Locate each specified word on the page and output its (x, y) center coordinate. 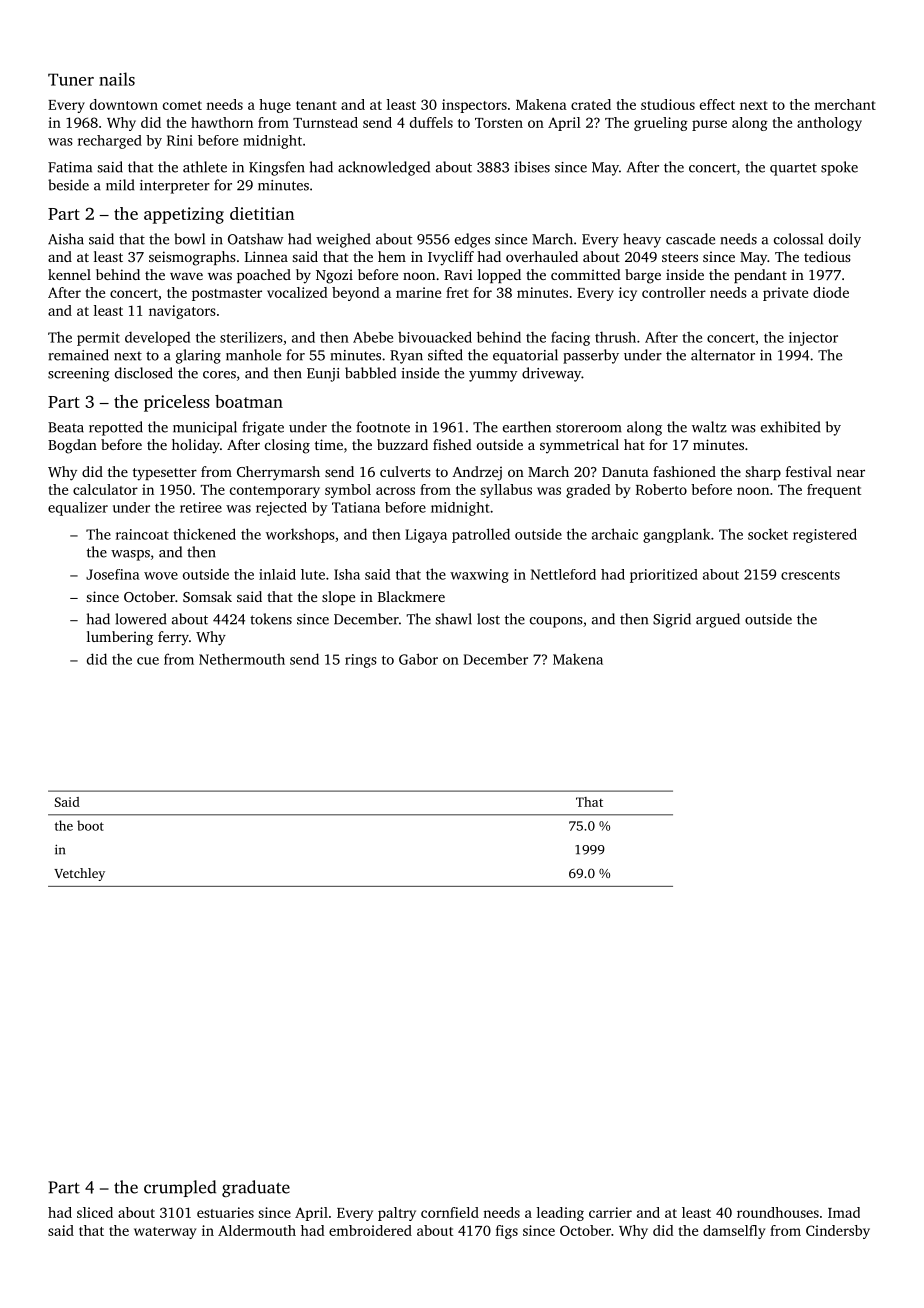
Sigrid (672, 620)
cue (148, 661)
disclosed (144, 373)
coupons (556, 622)
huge (275, 106)
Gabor (418, 659)
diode (831, 292)
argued (718, 620)
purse (709, 125)
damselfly (734, 1232)
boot (90, 825)
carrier (610, 1212)
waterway (165, 1233)
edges (472, 240)
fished (452, 444)
